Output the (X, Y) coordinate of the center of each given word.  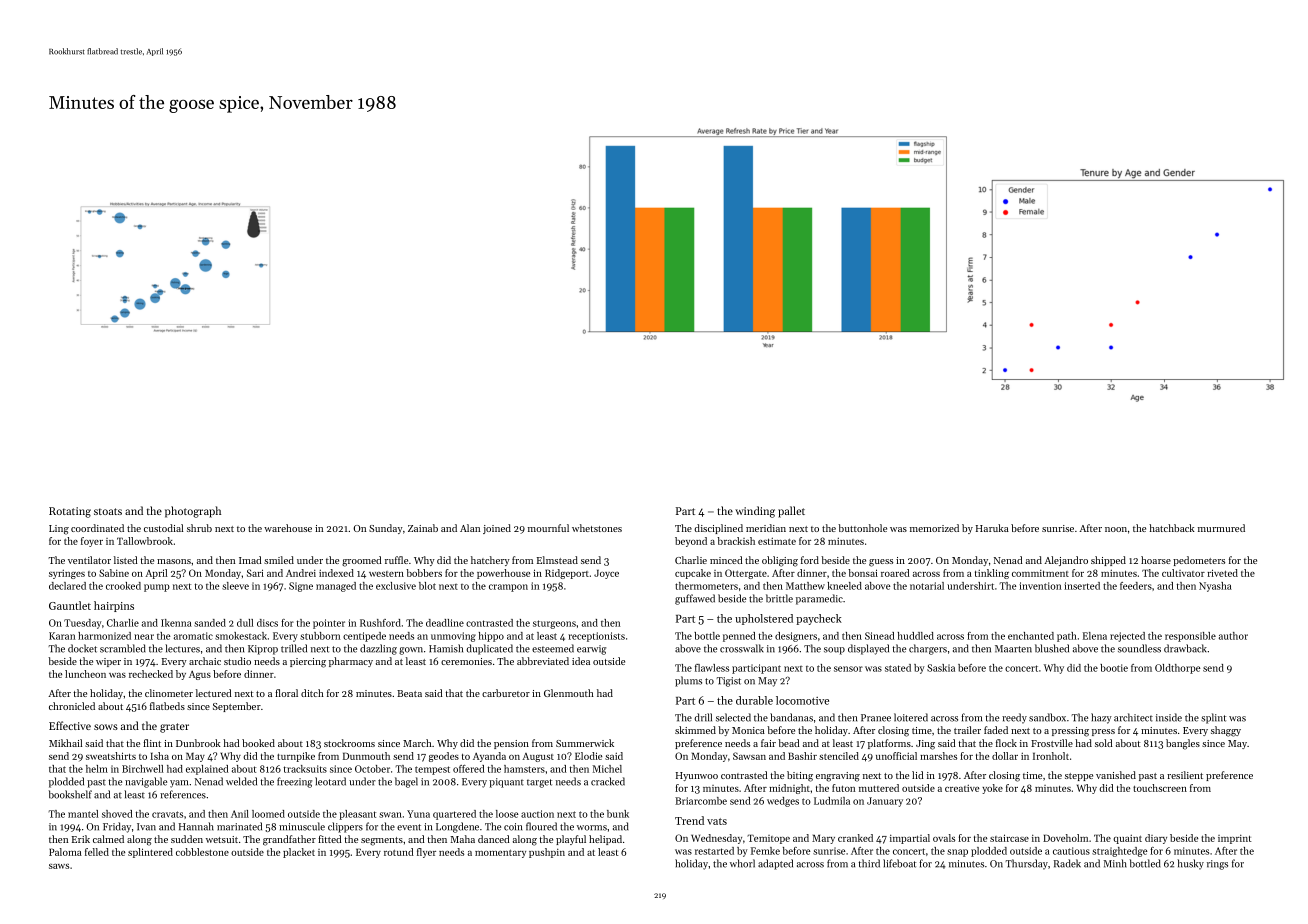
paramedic (819, 599)
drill (703, 717)
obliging (780, 561)
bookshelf (70, 794)
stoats (108, 511)
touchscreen (1160, 788)
